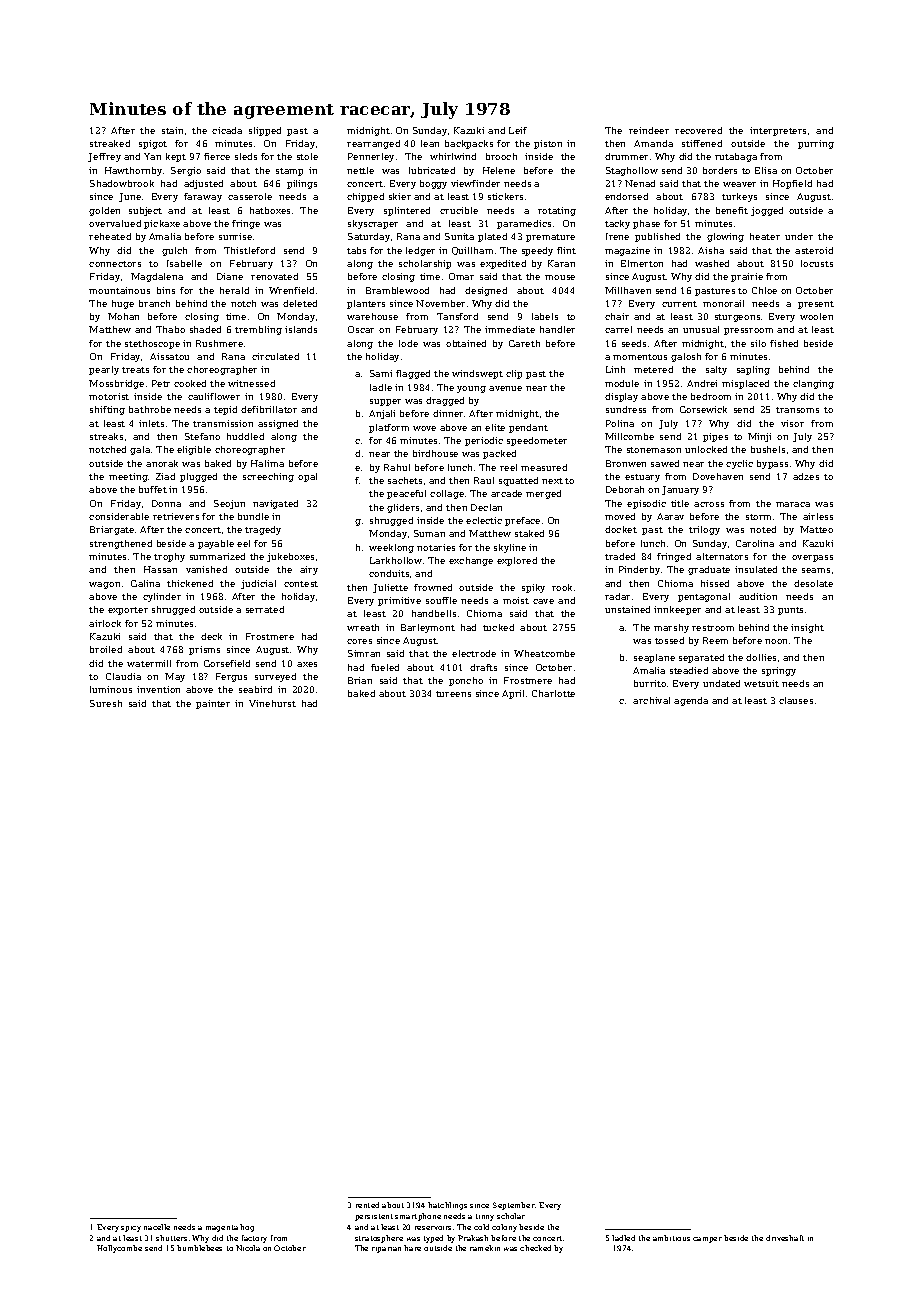  I want to click on hatchlings, so click(447, 1206).
